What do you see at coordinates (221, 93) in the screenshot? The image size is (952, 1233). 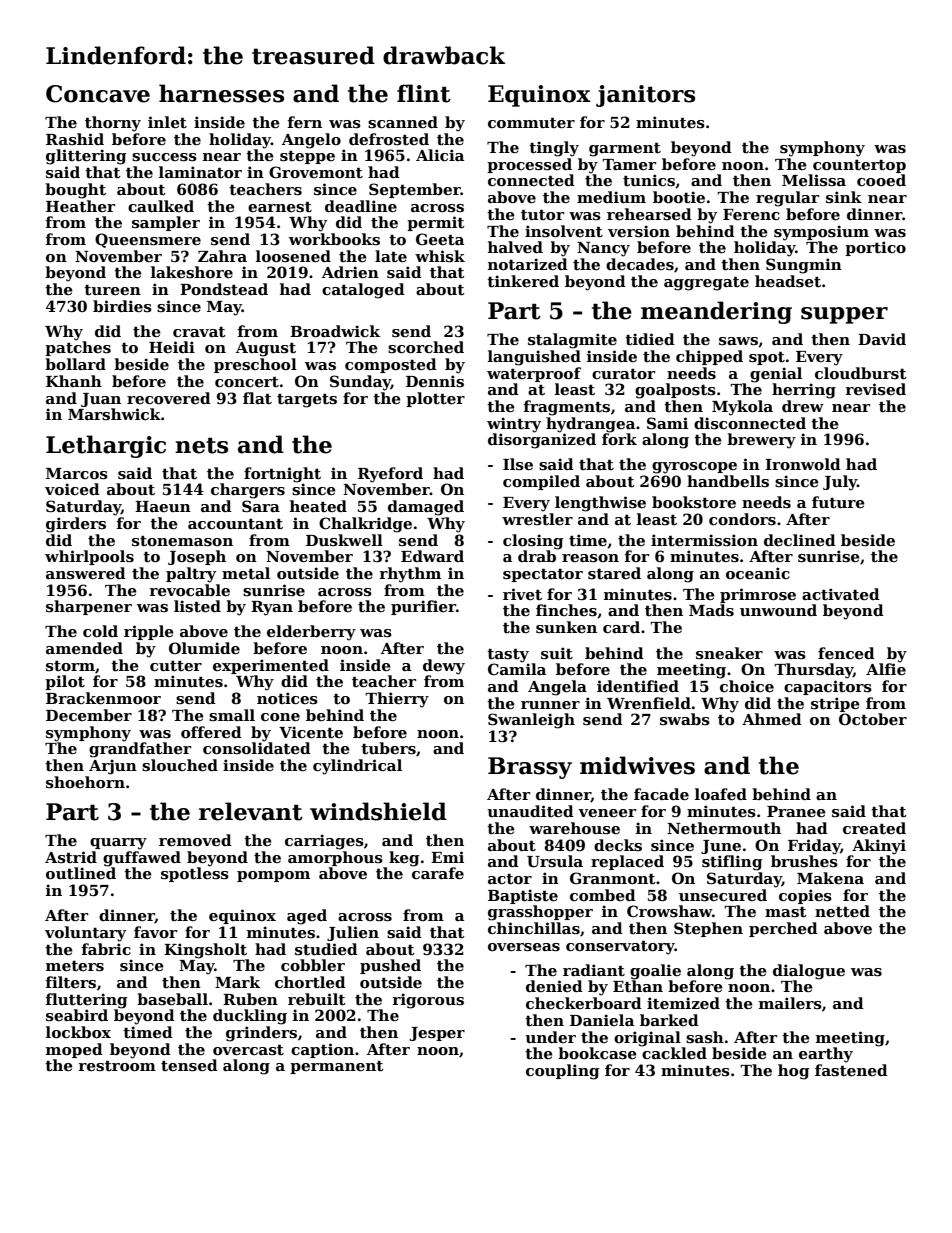 I see `harnesses` at bounding box center [221, 93].
